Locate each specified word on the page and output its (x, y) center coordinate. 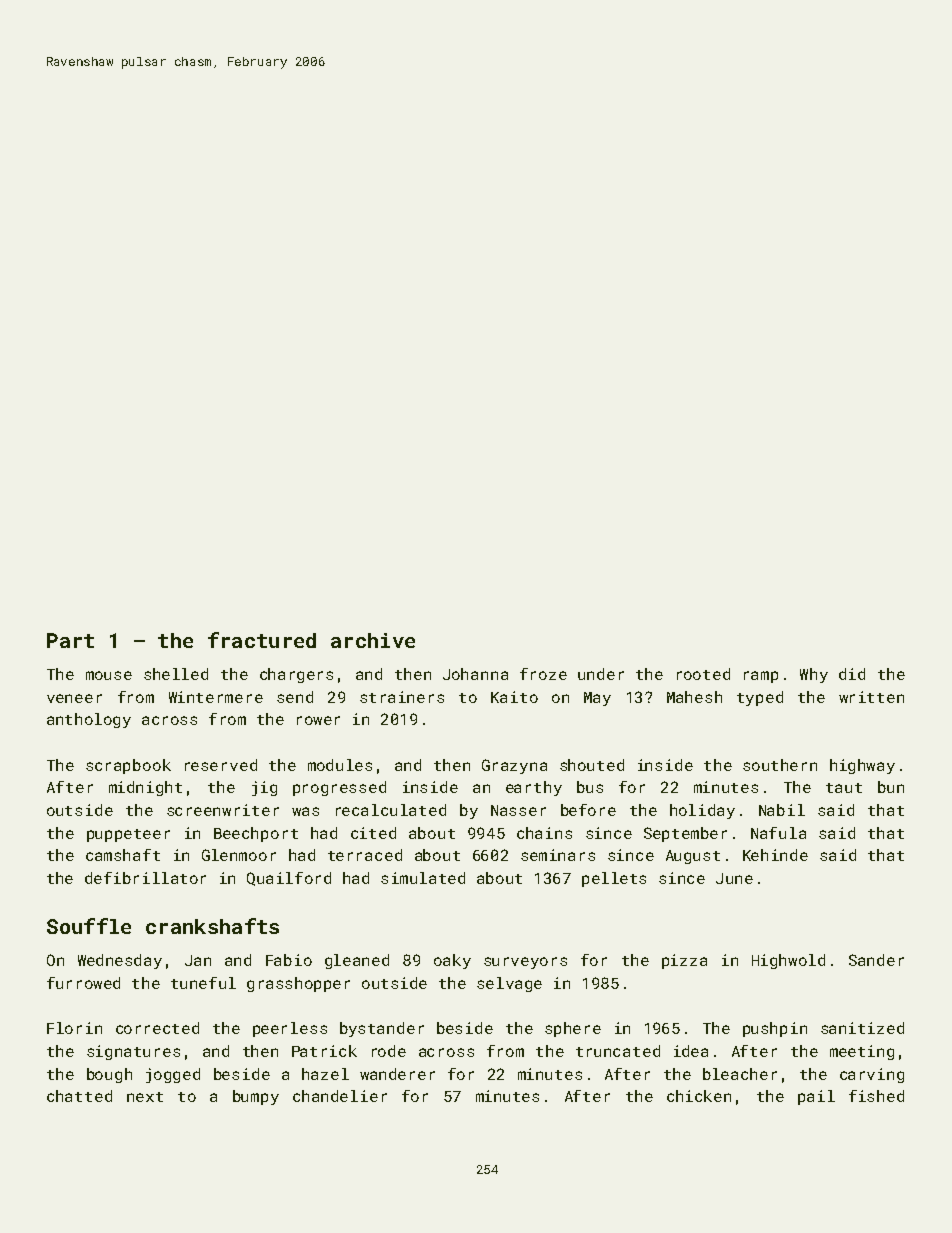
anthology (89, 720)
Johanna (475, 674)
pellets (614, 879)
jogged (173, 1075)
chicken (699, 1096)
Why (814, 675)
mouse (109, 675)
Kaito (514, 697)
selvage (509, 984)
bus (590, 787)
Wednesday (120, 961)
